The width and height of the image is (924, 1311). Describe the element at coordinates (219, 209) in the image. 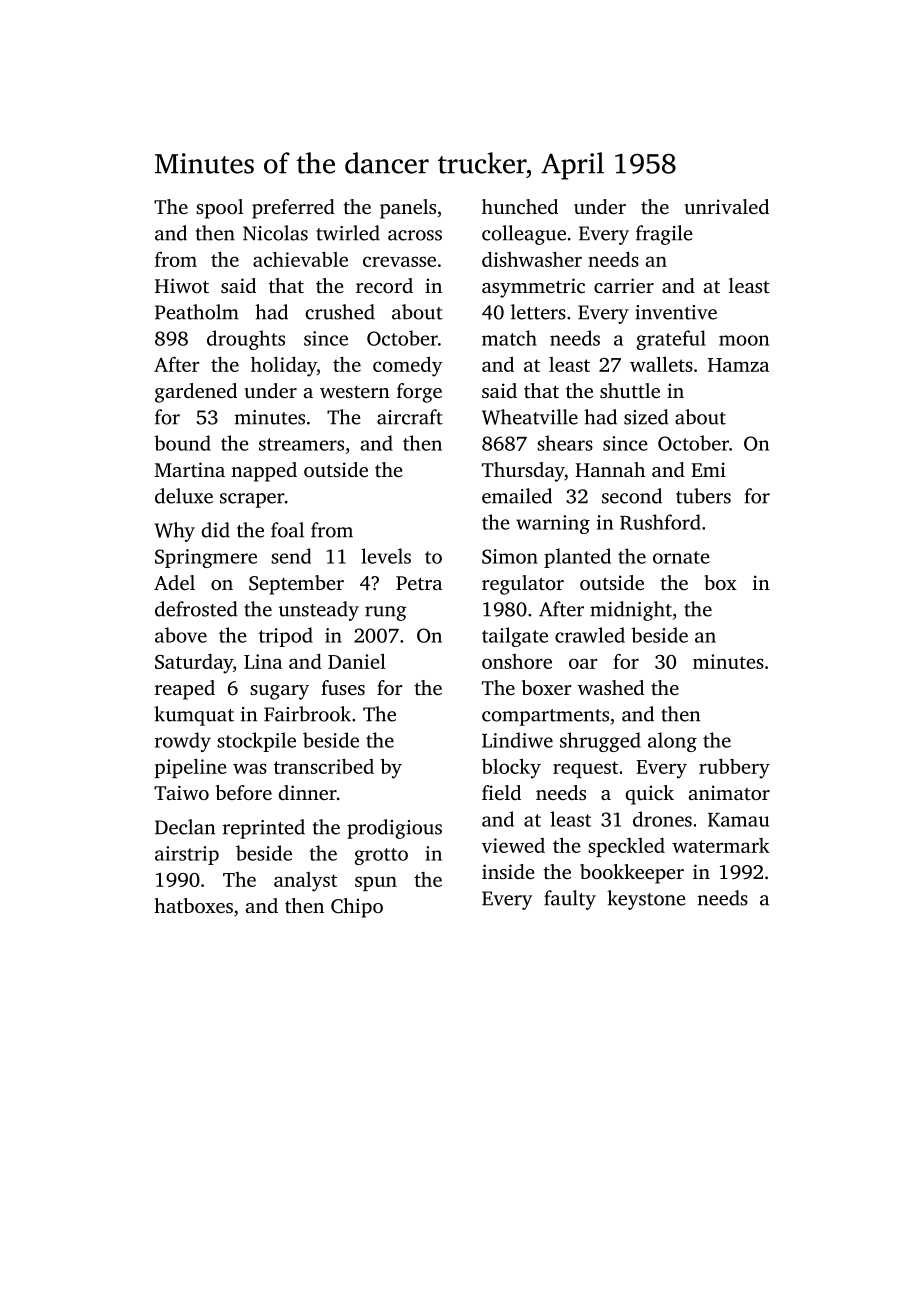

I see `spool` at that location.
